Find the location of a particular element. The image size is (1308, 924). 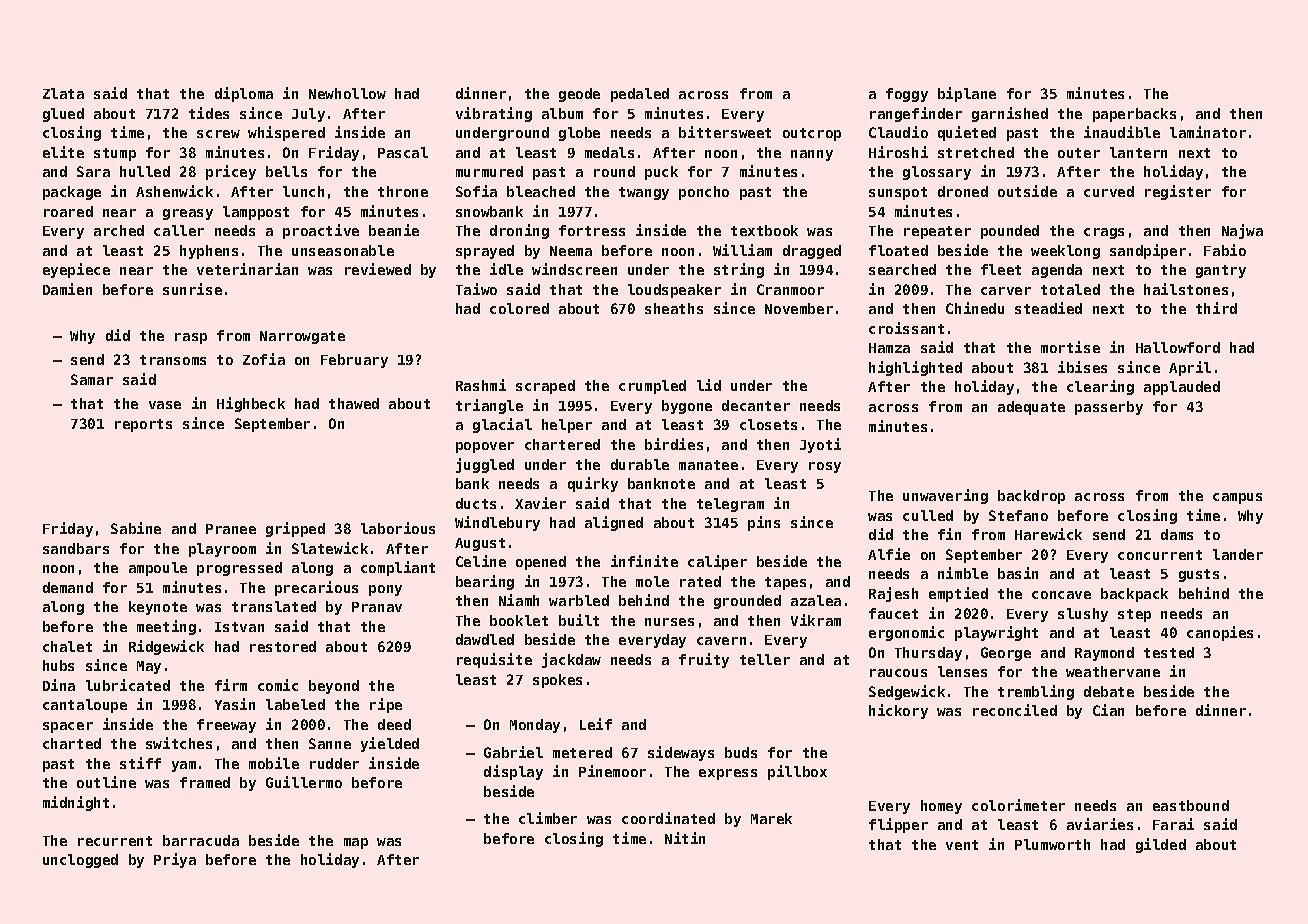

triangle is located at coordinates (489, 406).
